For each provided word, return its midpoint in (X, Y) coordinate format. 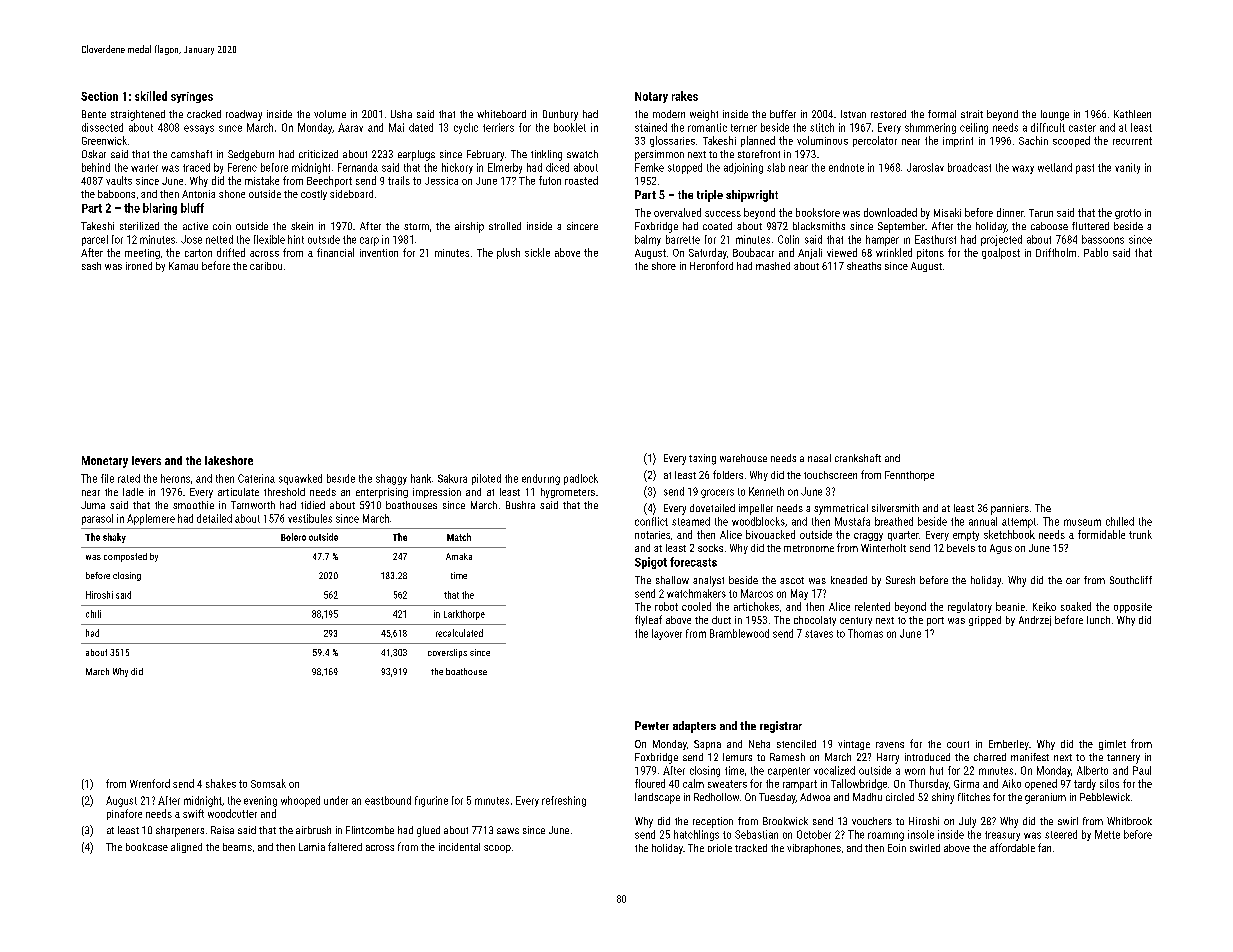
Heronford (711, 265)
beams (237, 847)
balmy (648, 240)
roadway (244, 115)
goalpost (1001, 253)
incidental (459, 847)
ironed (139, 266)
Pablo (1096, 252)
